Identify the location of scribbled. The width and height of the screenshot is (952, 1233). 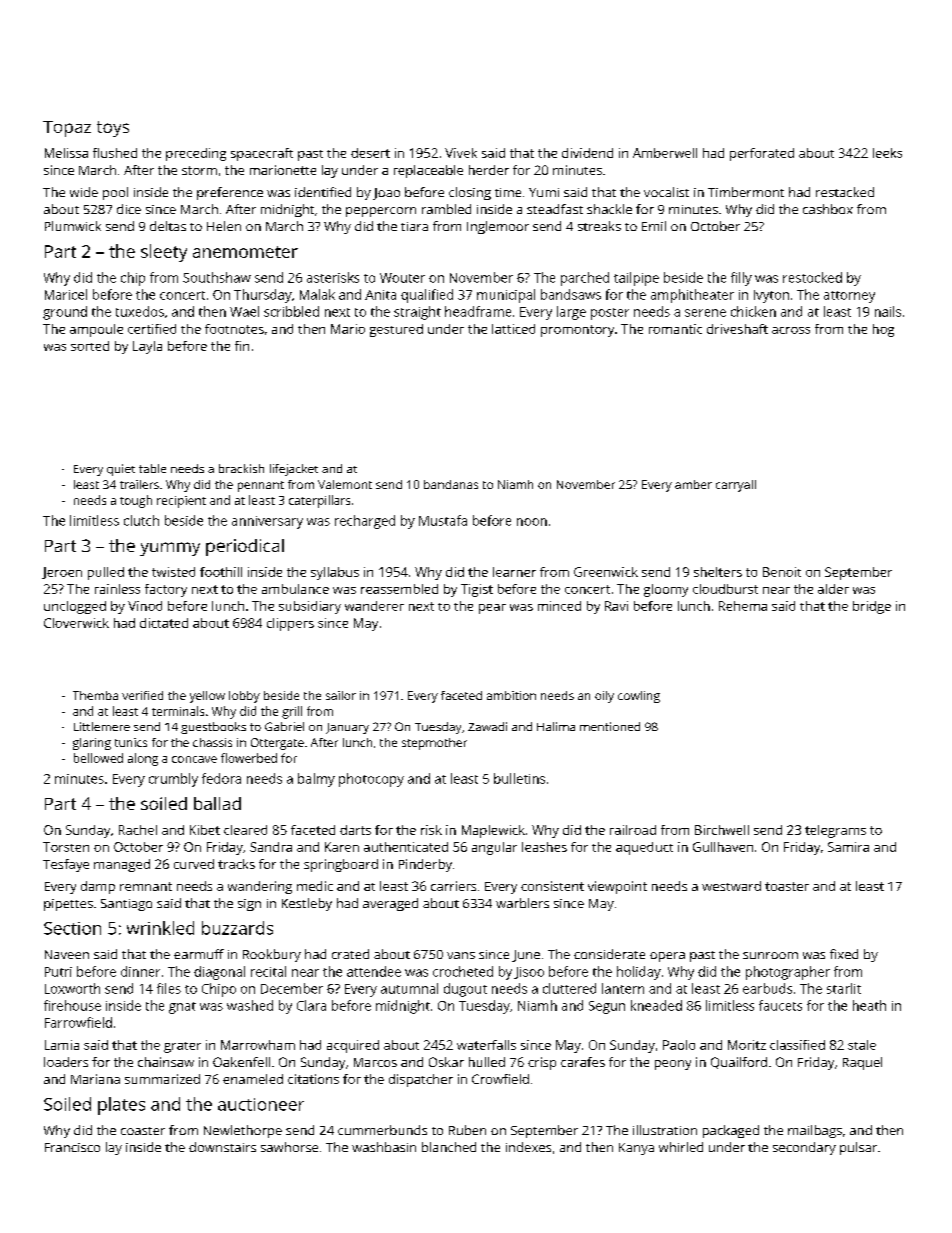
(291, 311).
